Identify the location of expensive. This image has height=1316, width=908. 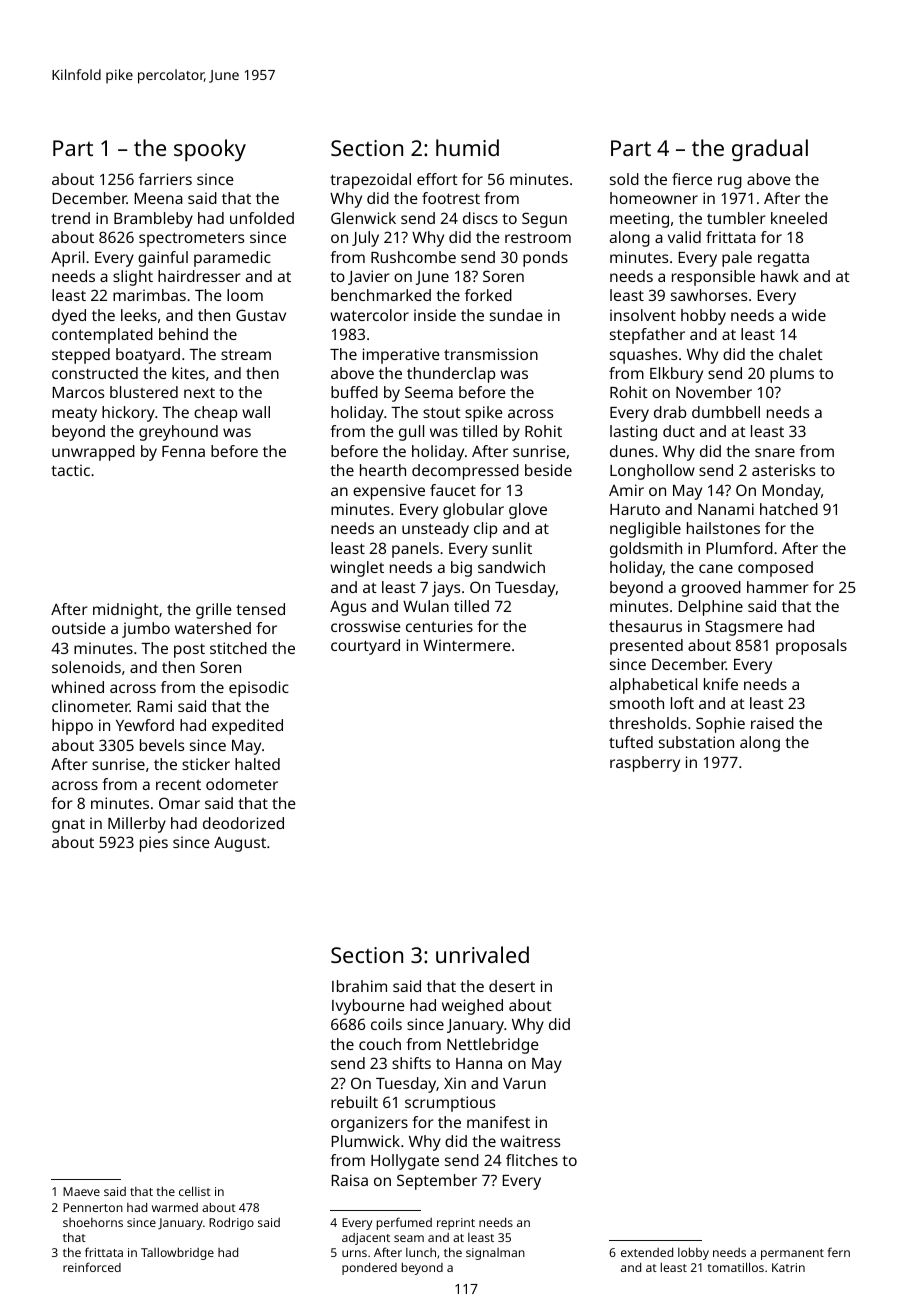
(389, 492).
